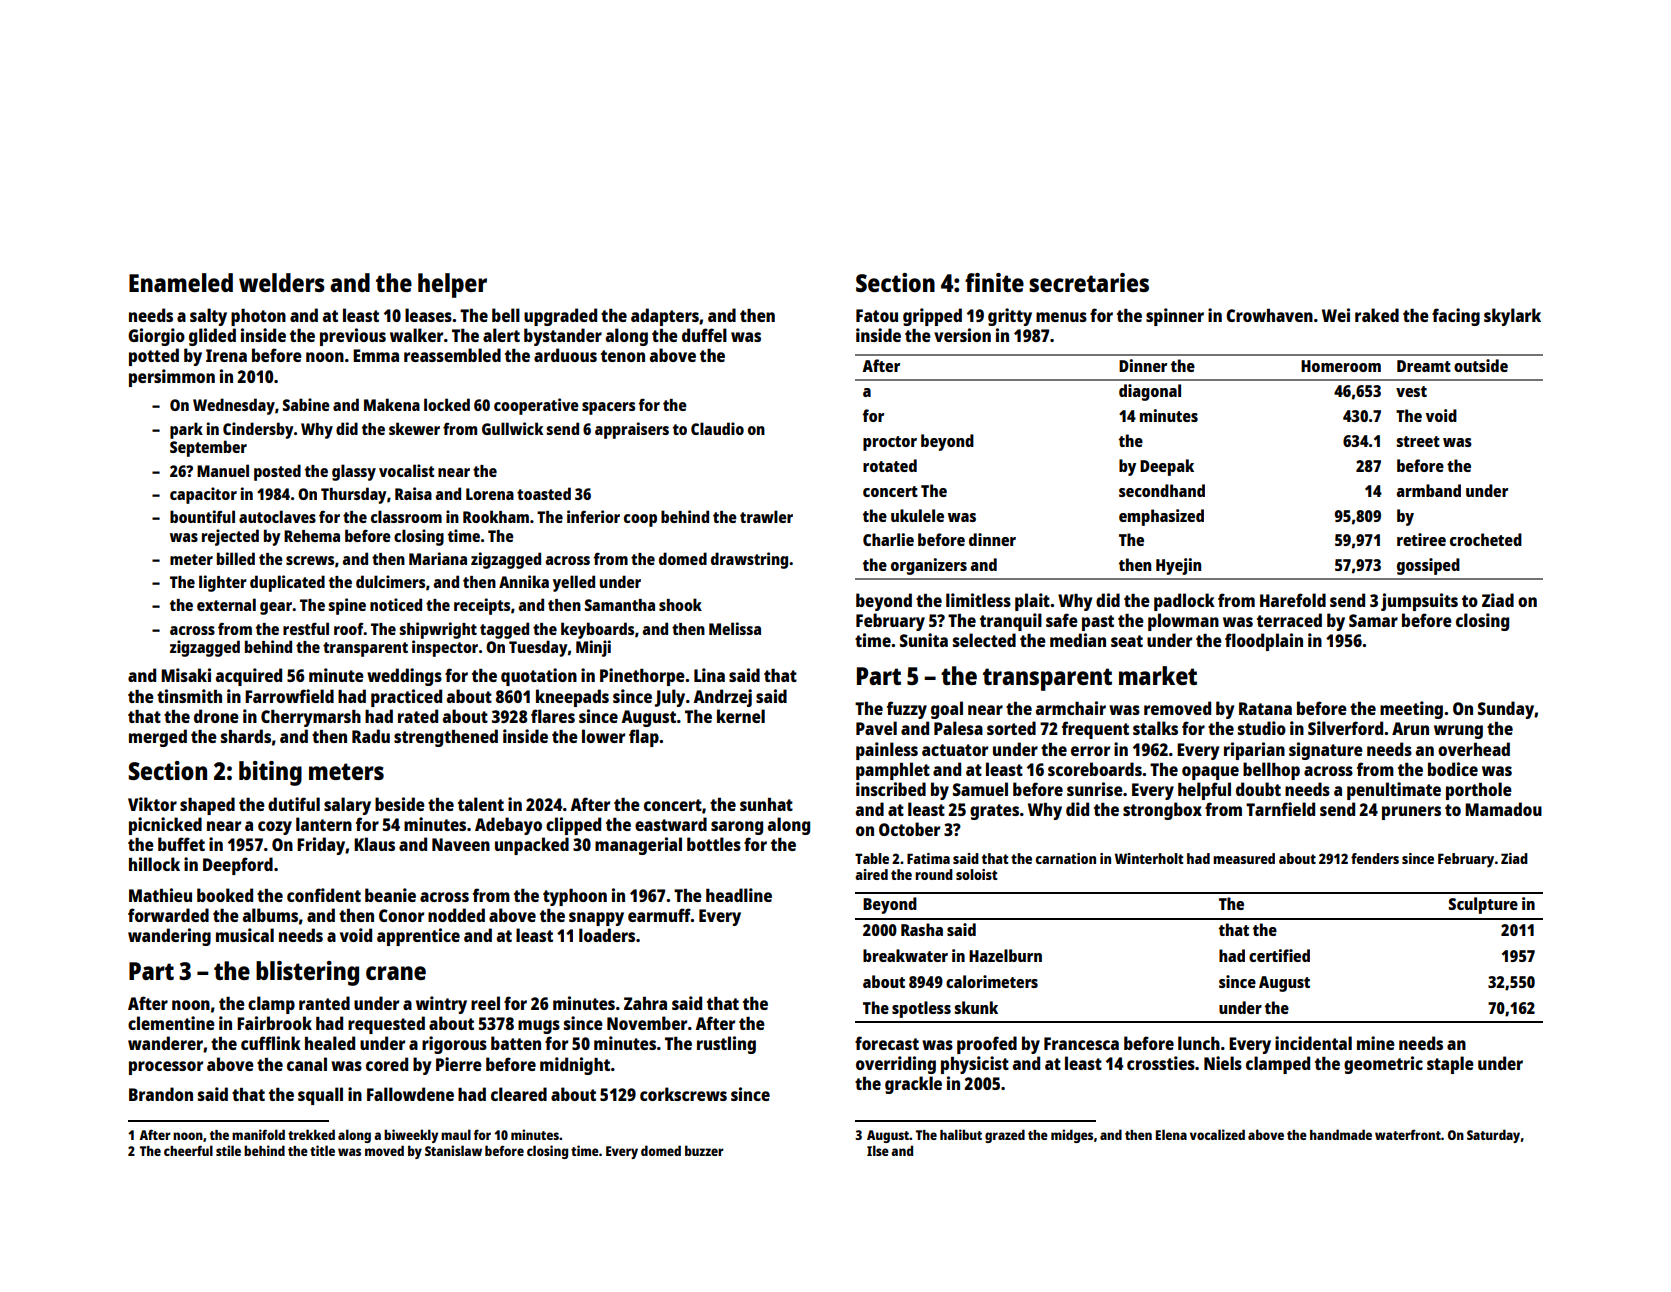 The image size is (1671, 1292). I want to click on soloist, so click(977, 874).
